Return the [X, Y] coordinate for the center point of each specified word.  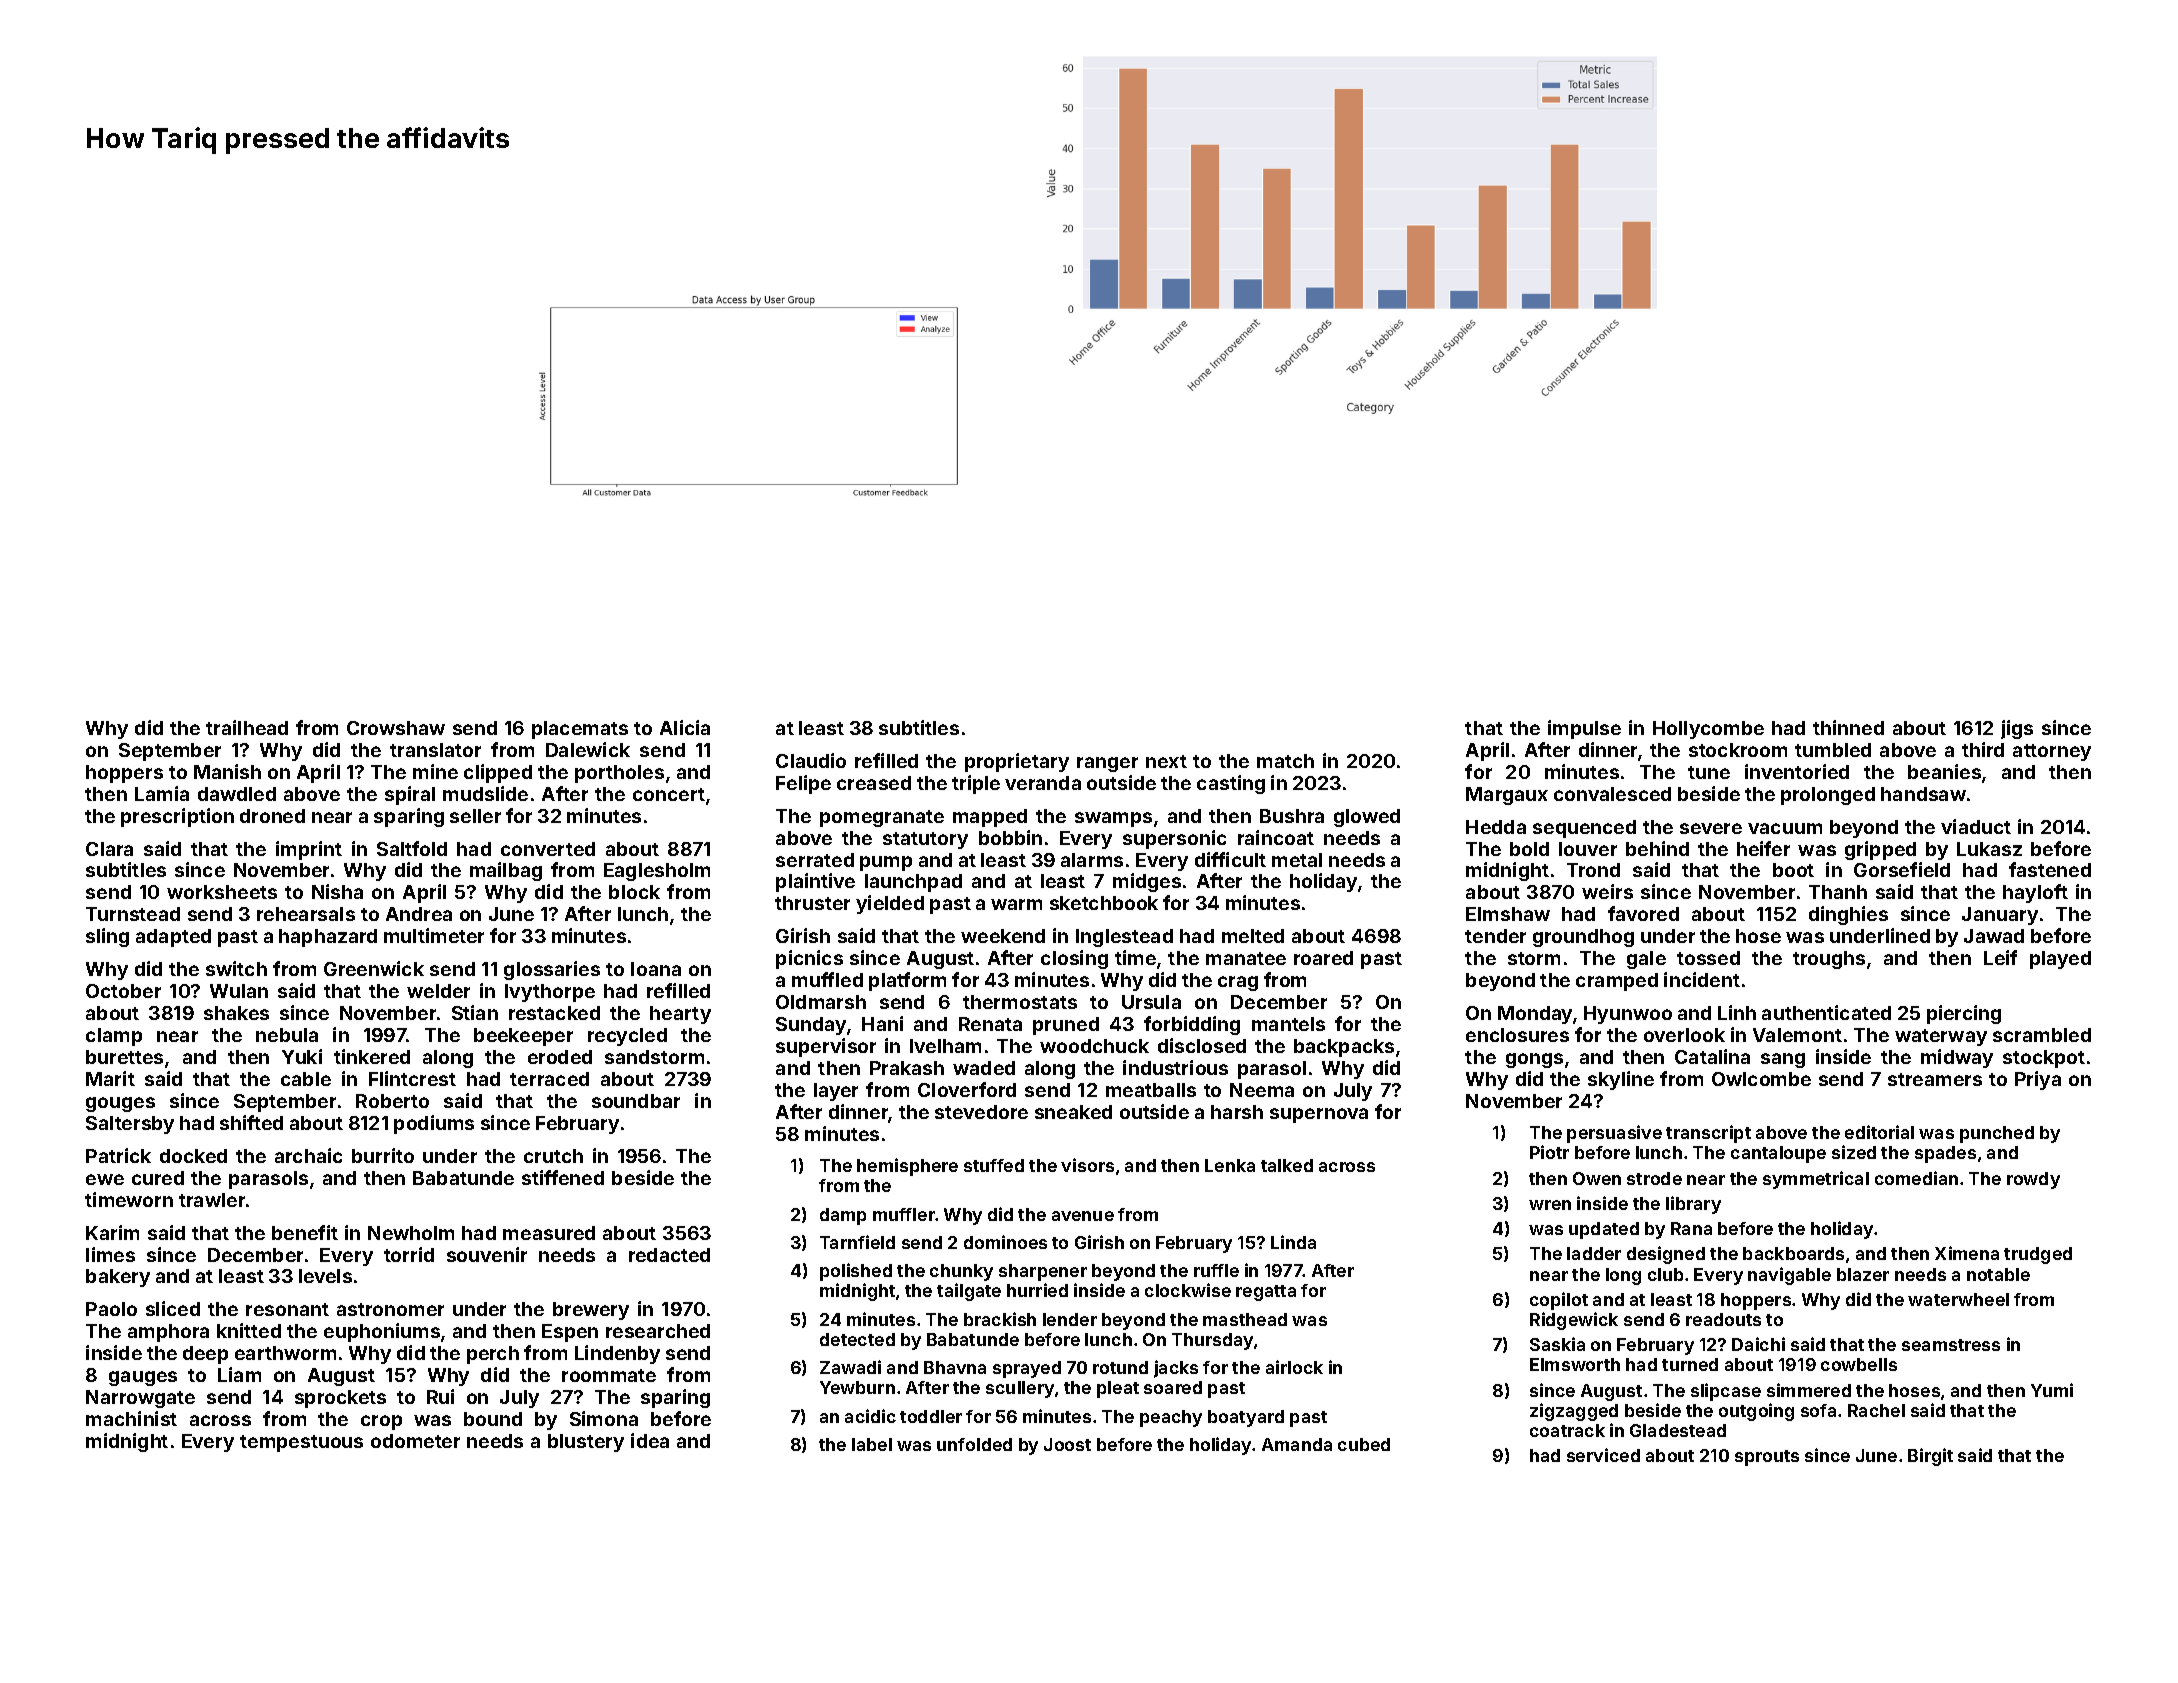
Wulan [239, 991]
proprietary [1017, 762]
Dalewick [588, 749]
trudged [2038, 1255]
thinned [1848, 727]
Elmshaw [1508, 914]
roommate [609, 1375]
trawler [212, 1200]
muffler [904, 1214]
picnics [809, 959]
